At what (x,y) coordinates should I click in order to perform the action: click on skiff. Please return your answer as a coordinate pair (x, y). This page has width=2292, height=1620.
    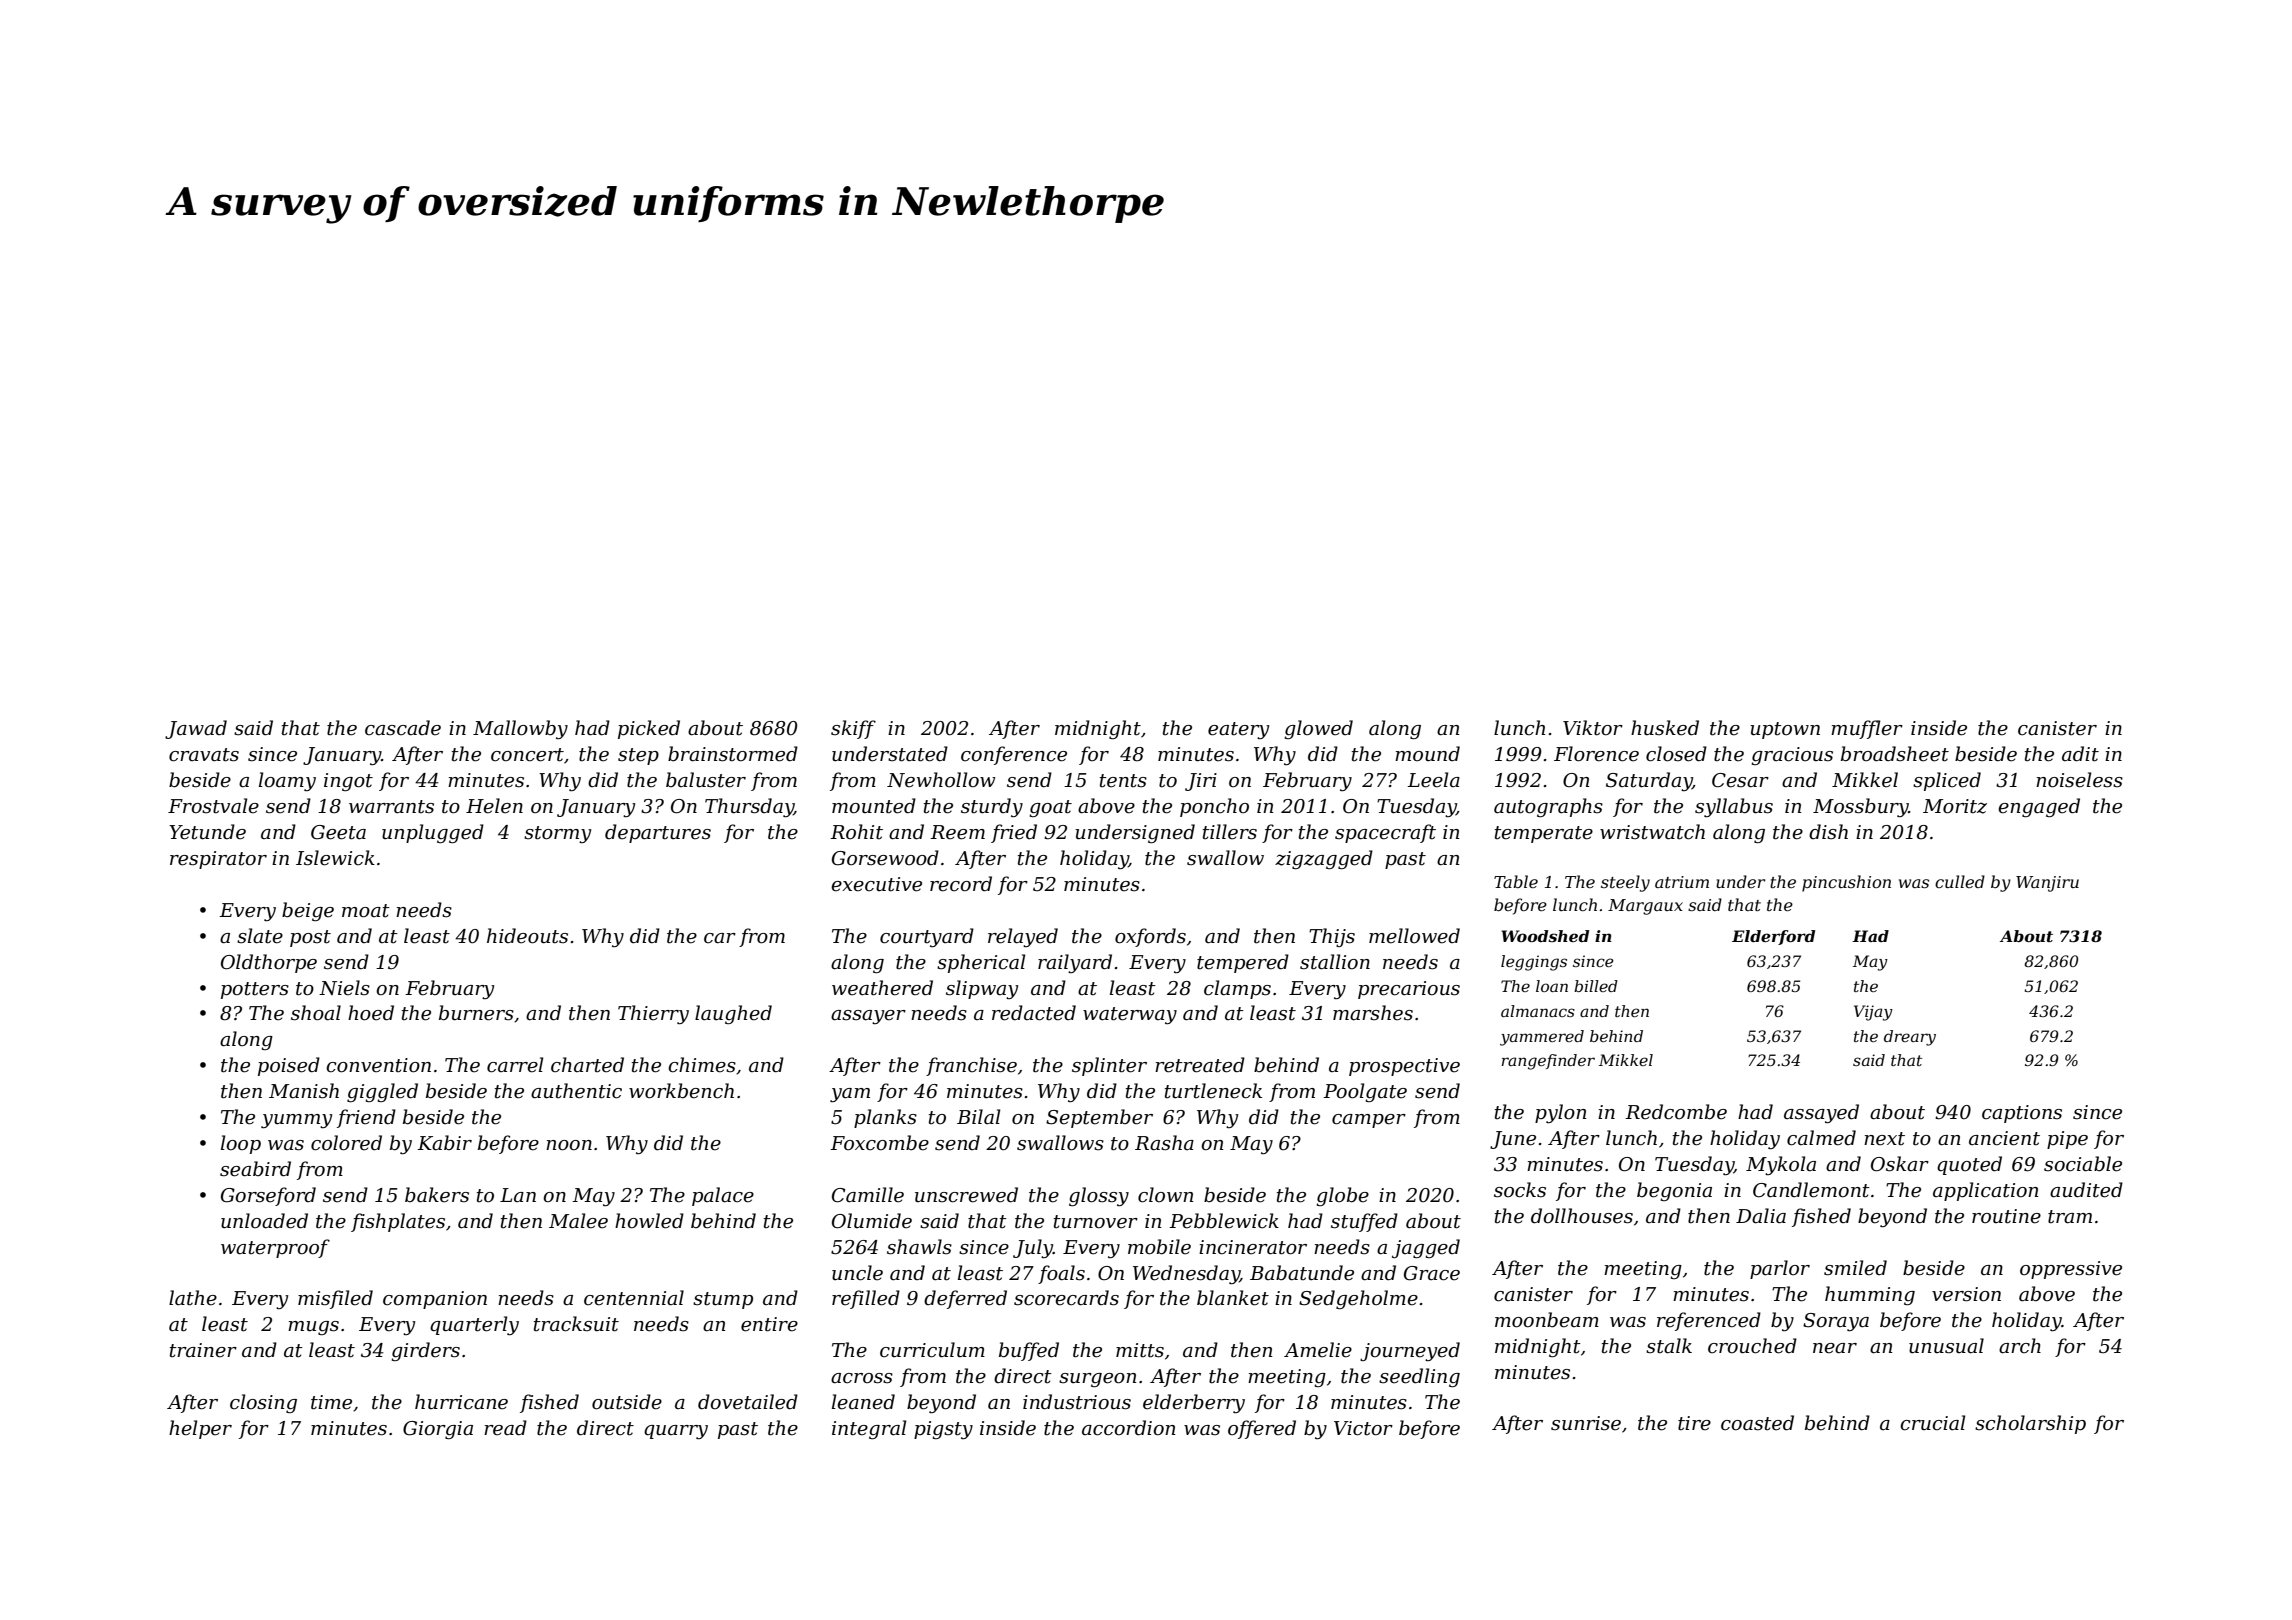
    Looking at the image, I should click on (853, 729).
